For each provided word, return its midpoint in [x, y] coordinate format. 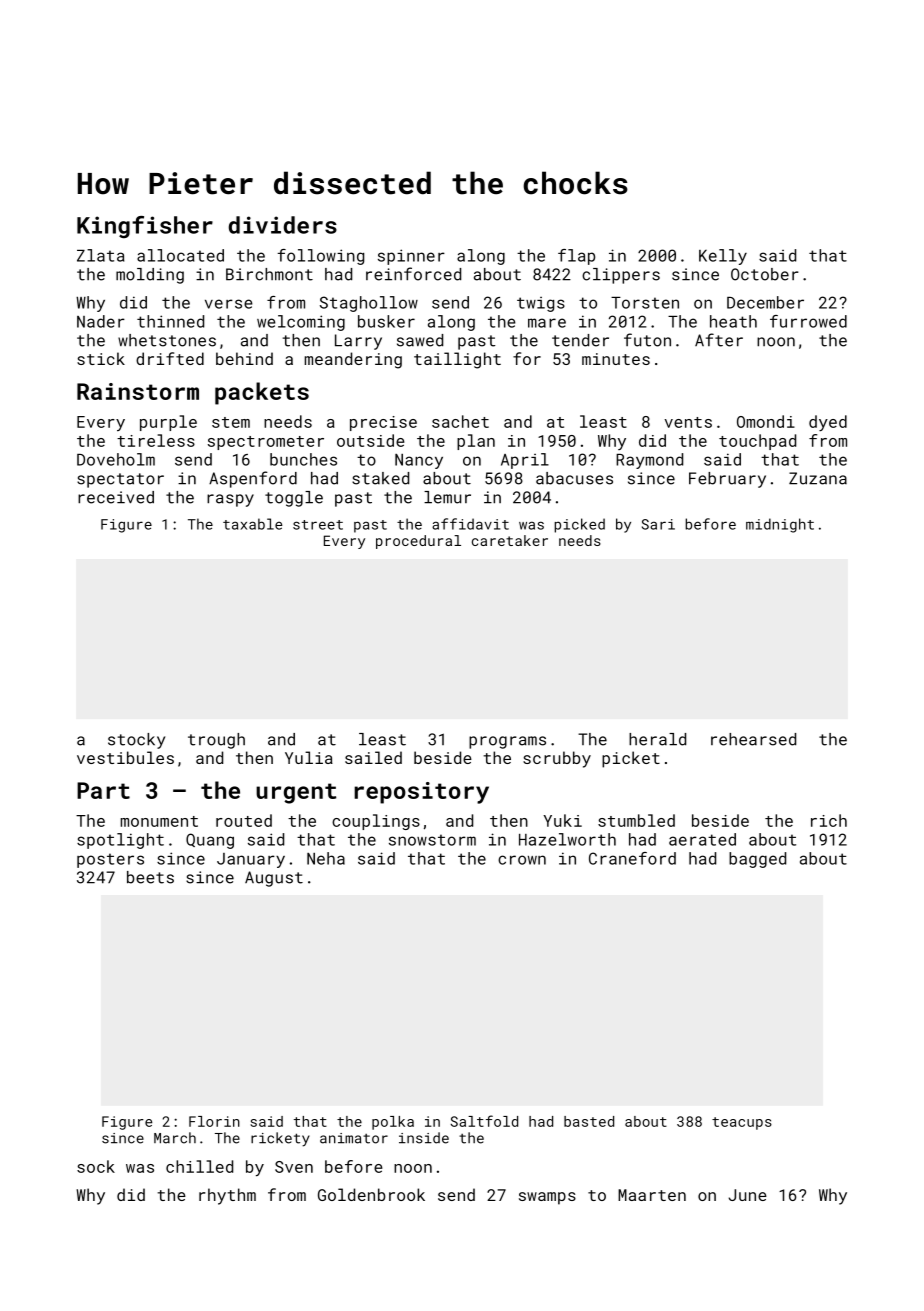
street [318, 525]
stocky [136, 741]
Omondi [766, 421]
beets [150, 877]
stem [231, 422]
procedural [418, 542]
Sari [658, 524]
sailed [373, 757]
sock [96, 1166]
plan [476, 442]
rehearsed [753, 739]
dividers [283, 225]
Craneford [632, 858]
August [274, 879]
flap [576, 257]
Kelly [723, 257]
